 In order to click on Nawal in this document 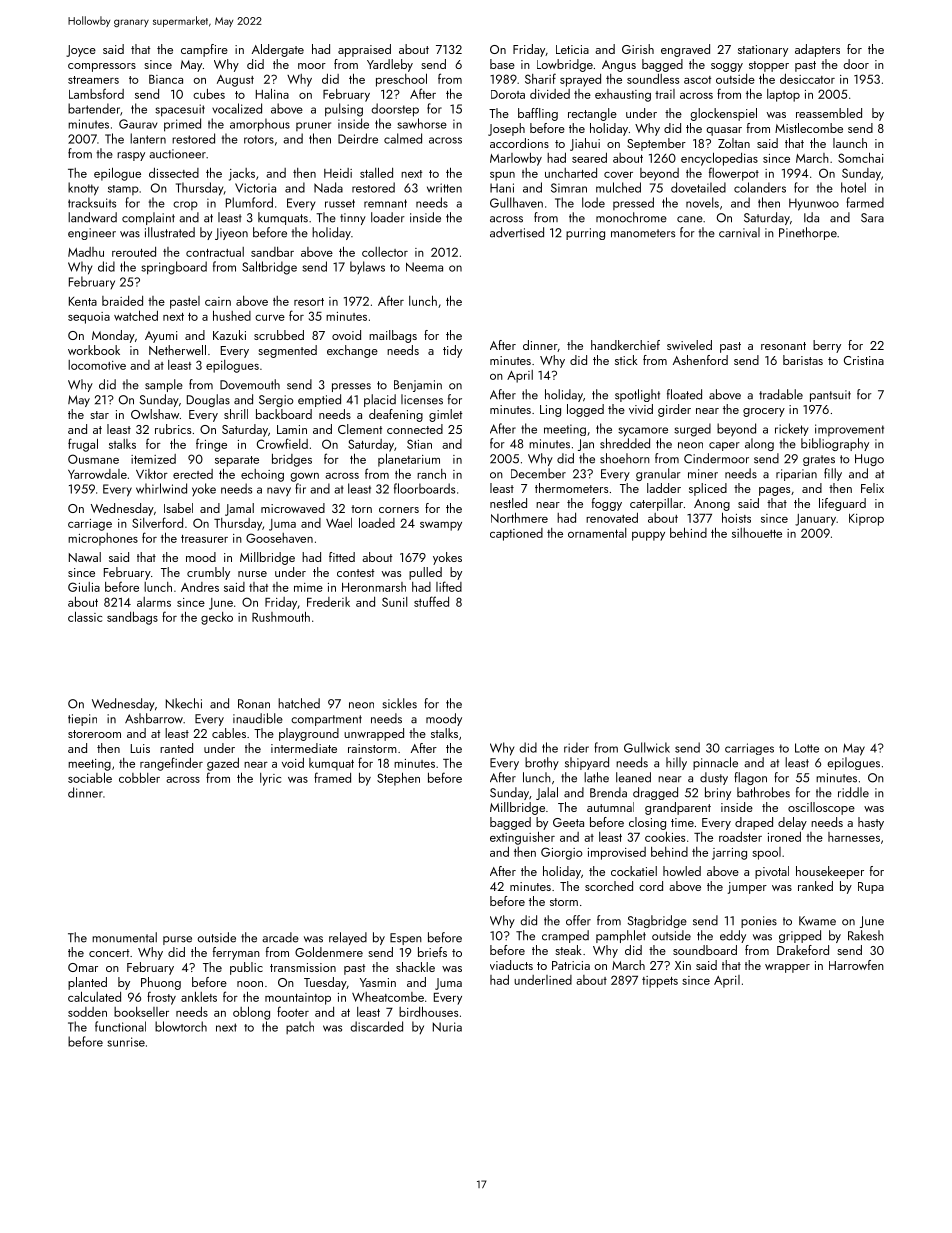, I will do `click(85, 557)`.
